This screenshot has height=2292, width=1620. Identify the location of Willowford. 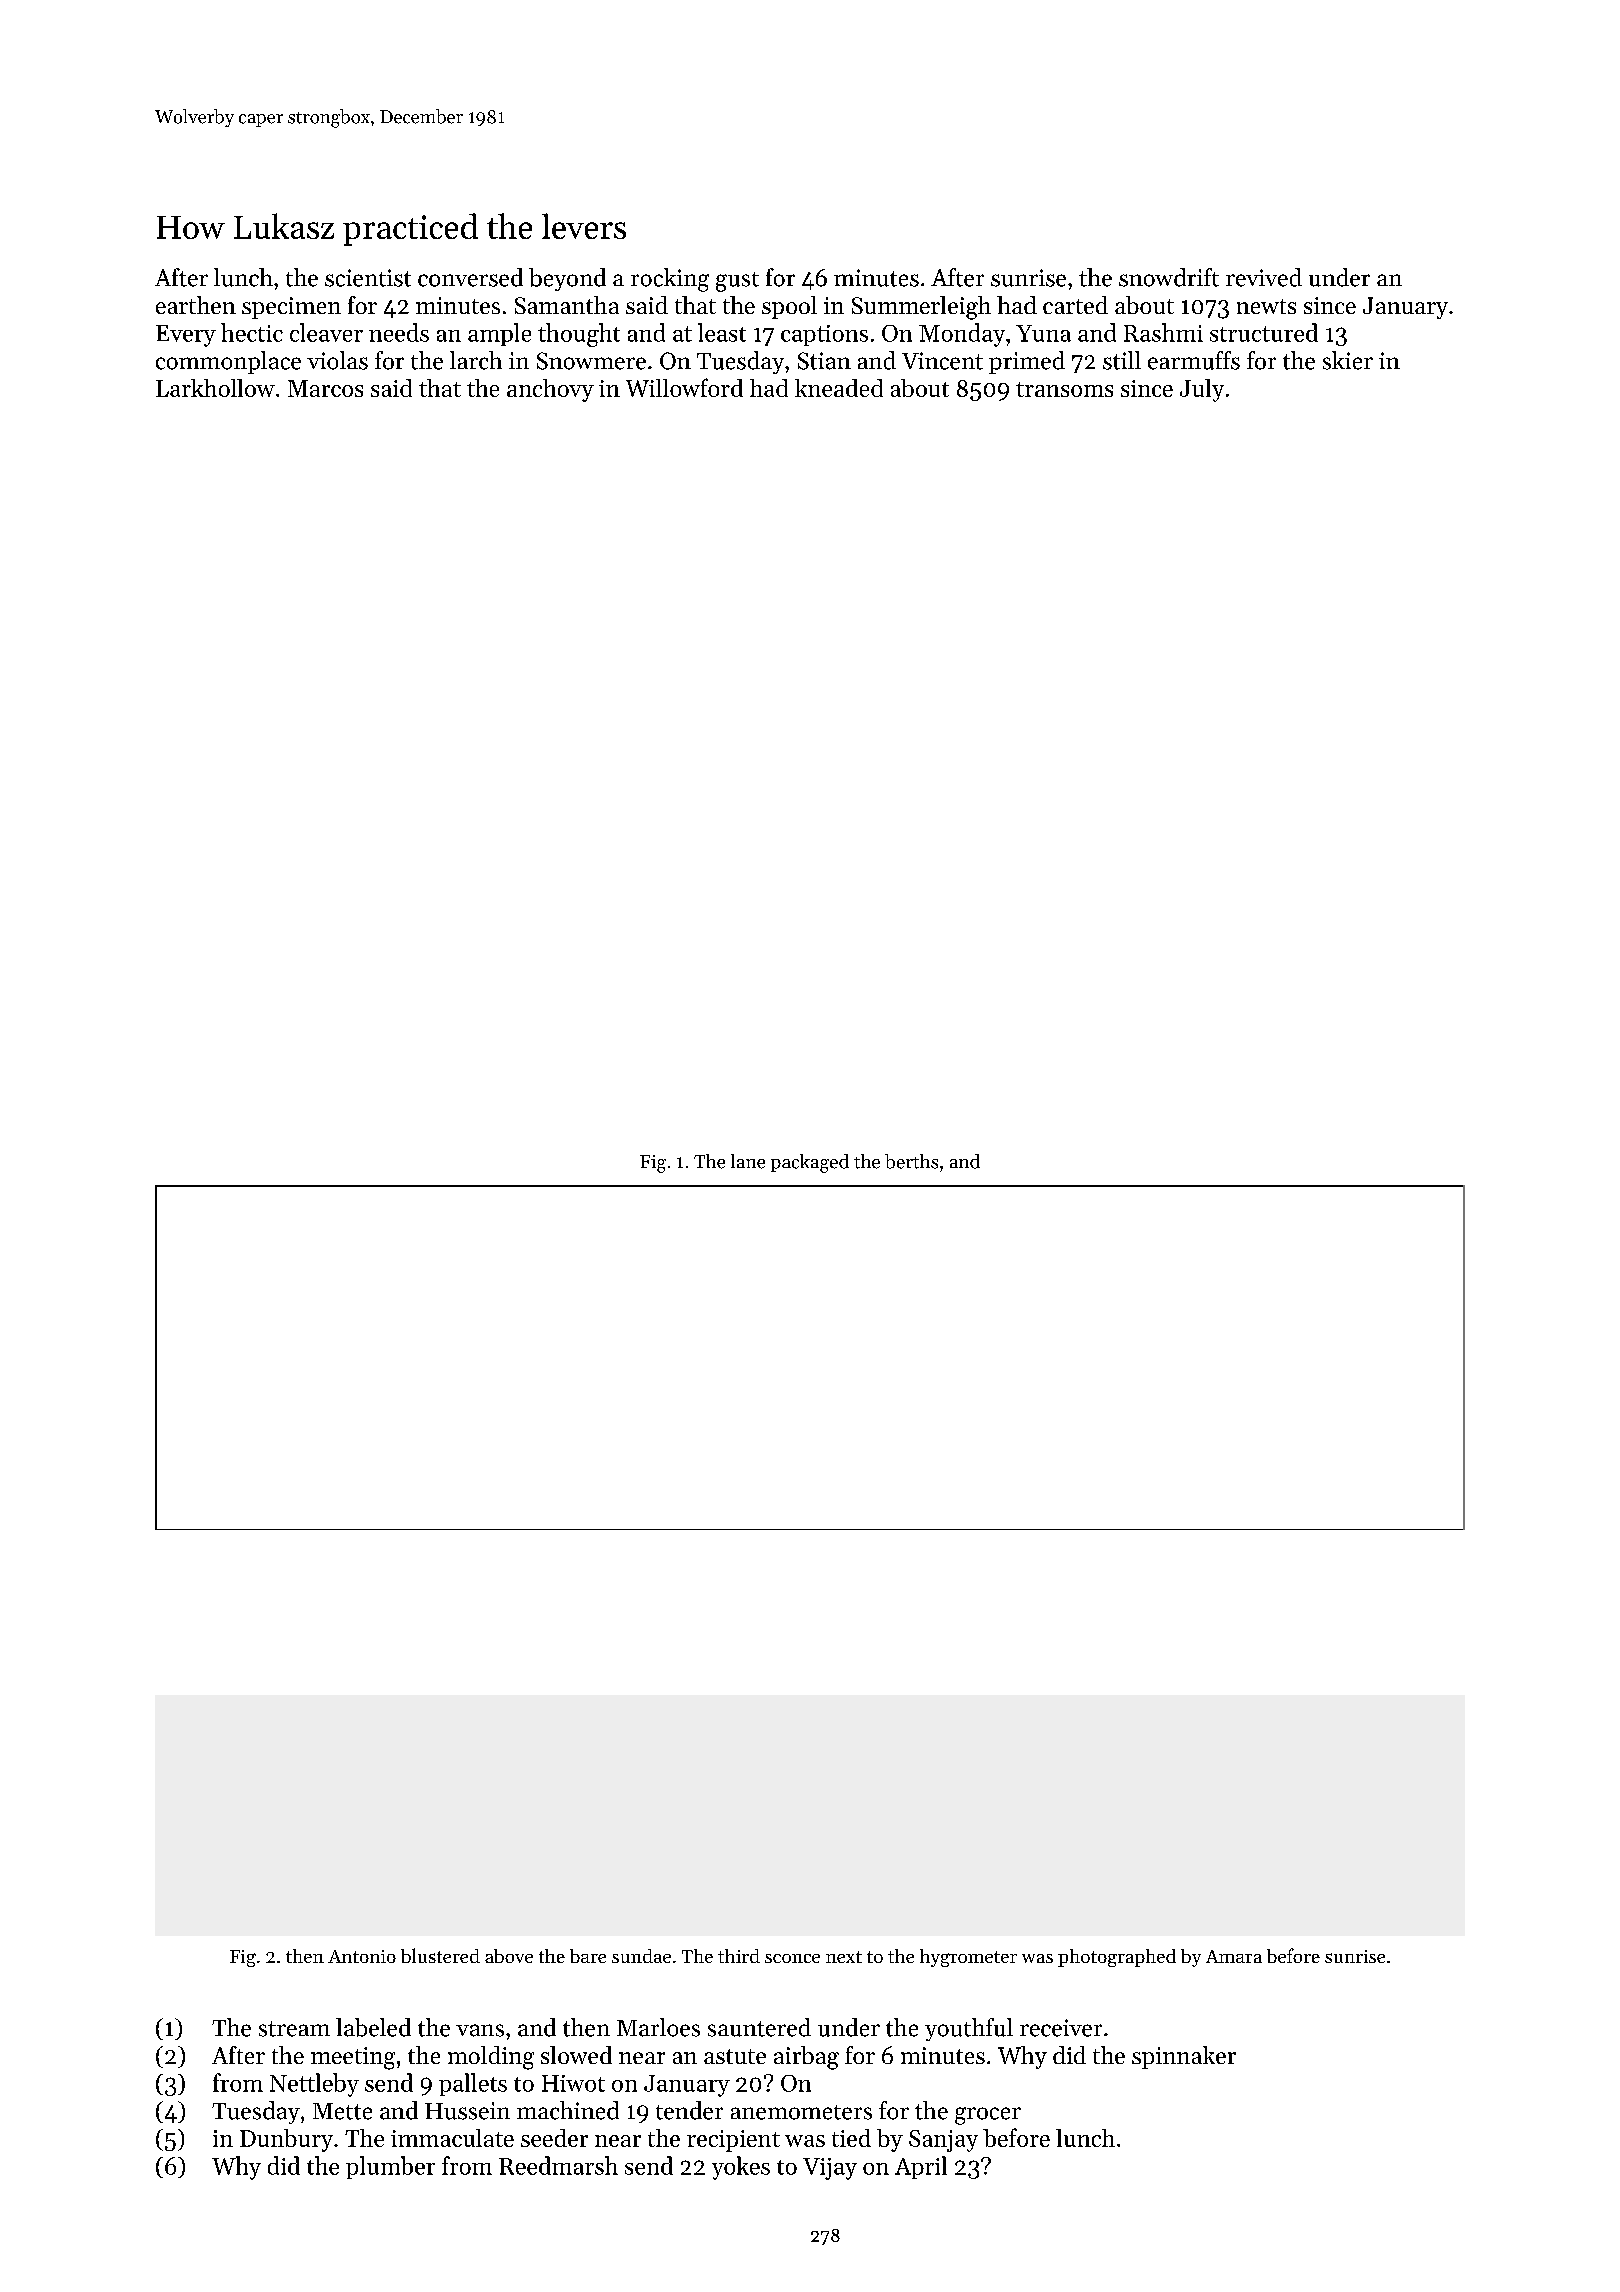
(684, 387).
